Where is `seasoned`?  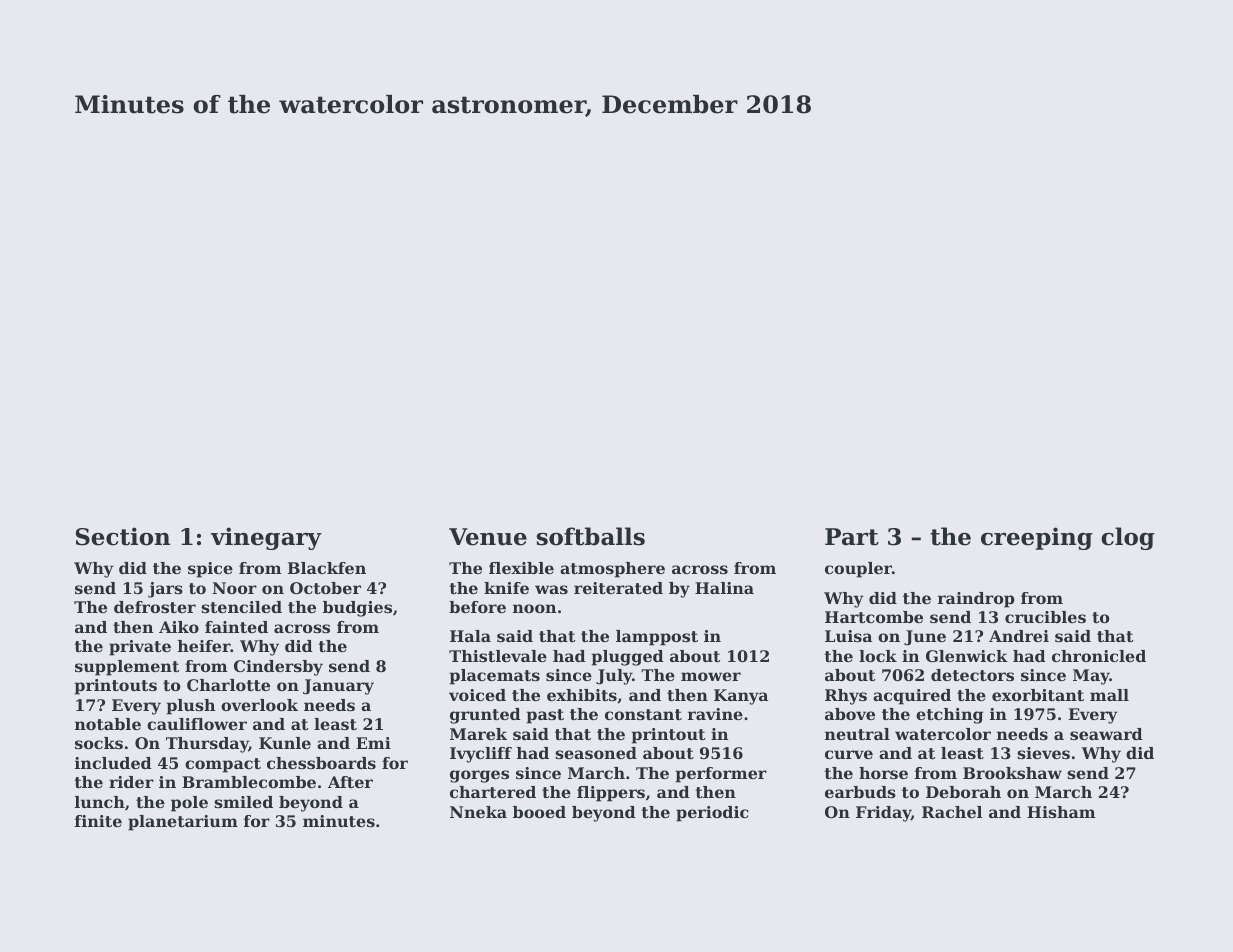
seasoned is located at coordinates (596, 753).
